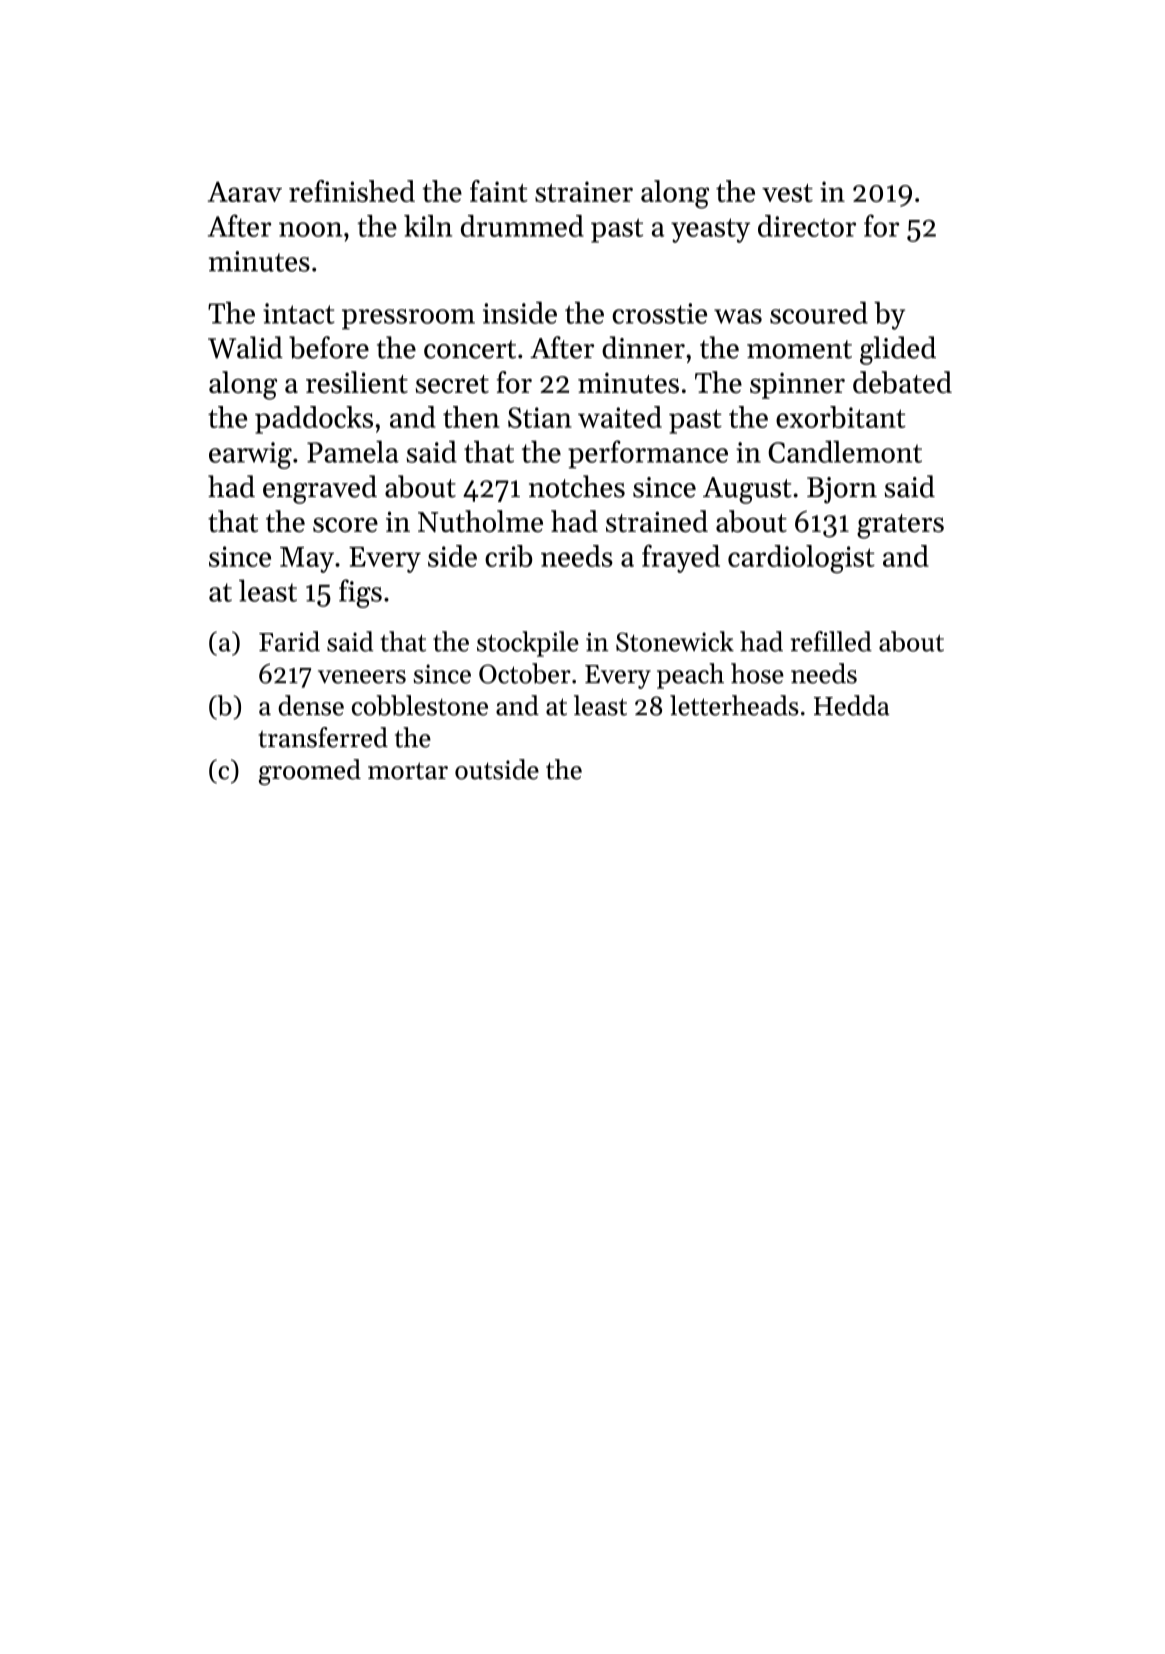  Describe the element at coordinates (408, 771) in the screenshot. I see `mortar` at that location.
